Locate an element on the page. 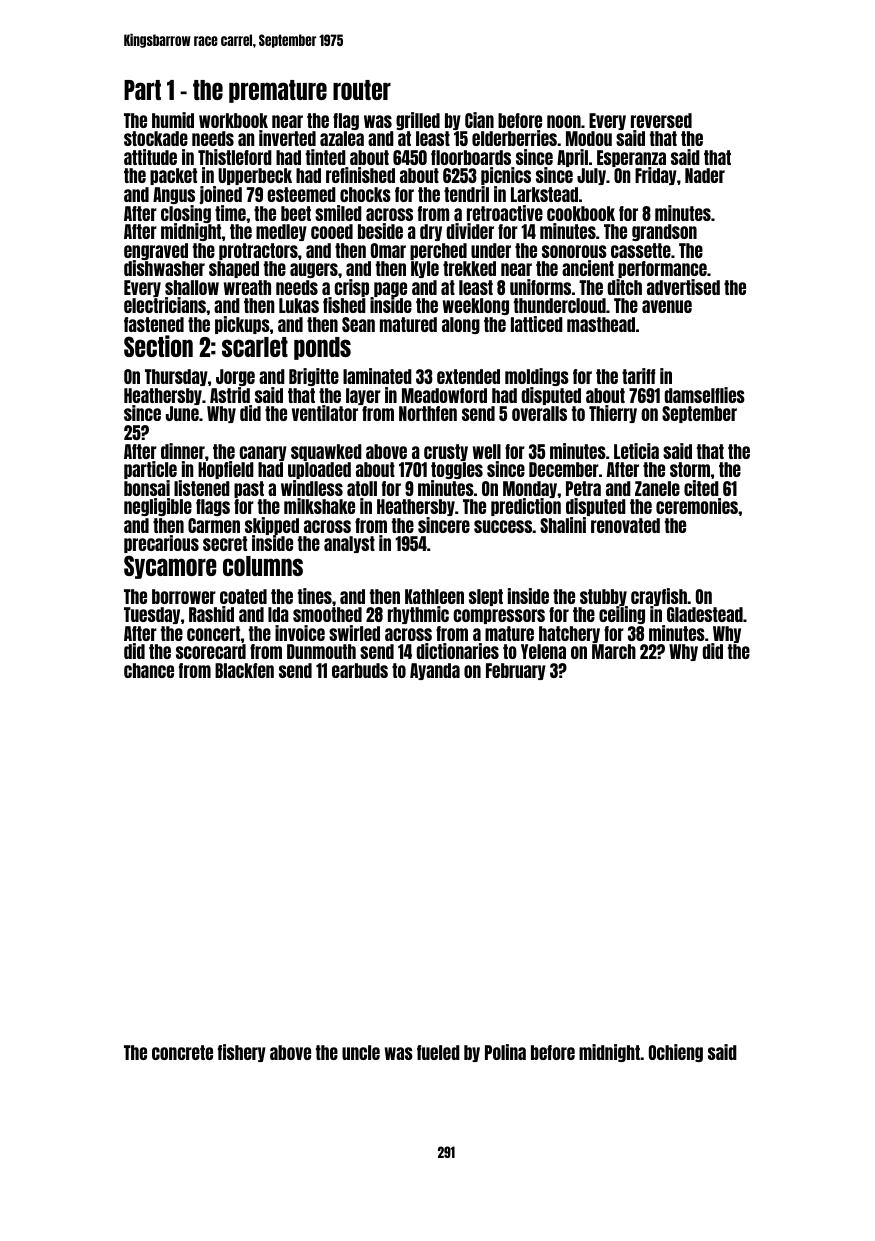 This page has width=875, height=1241. fueled is located at coordinates (438, 1052).
